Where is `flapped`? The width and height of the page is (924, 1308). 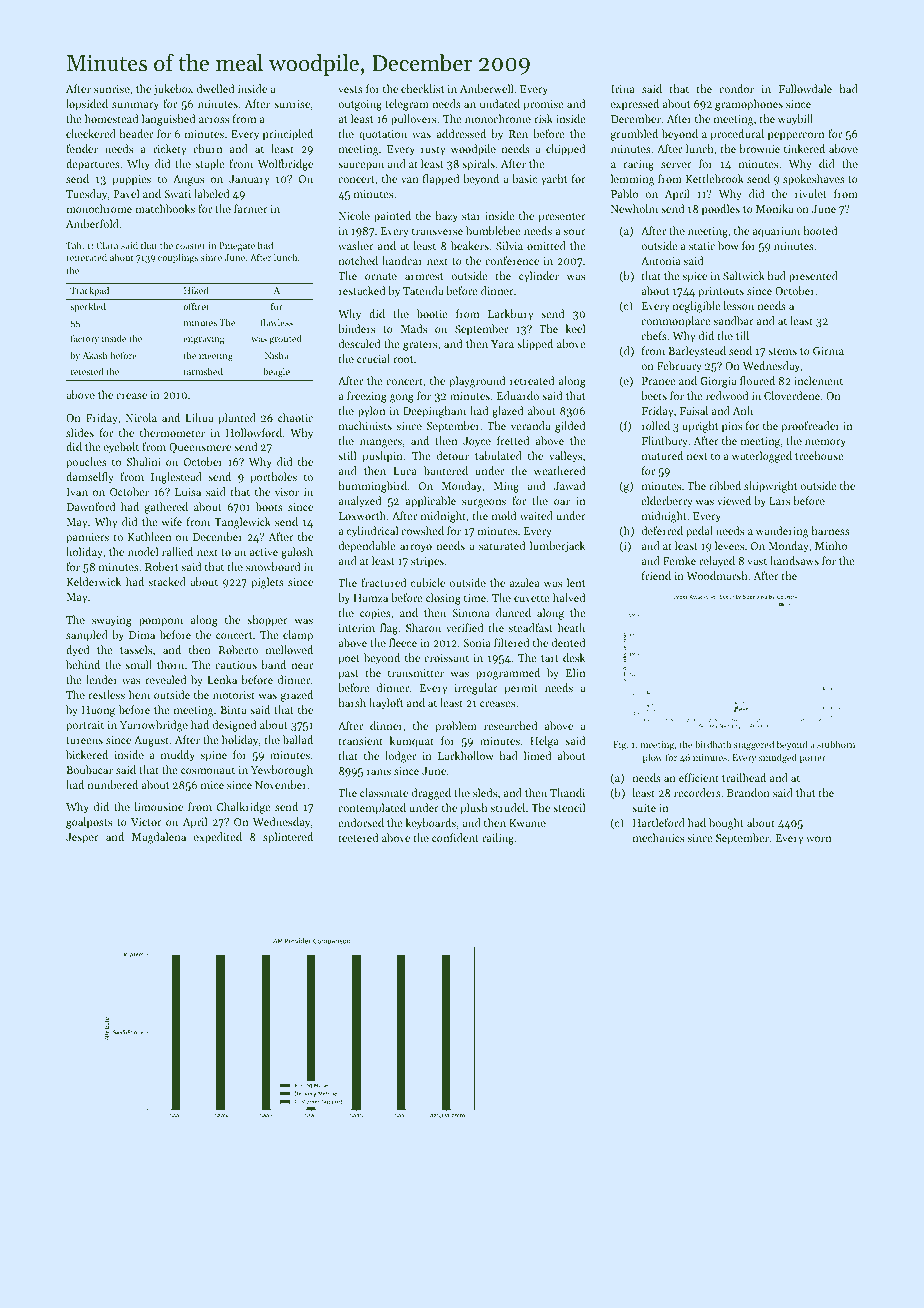
flapped is located at coordinates (441, 180).
